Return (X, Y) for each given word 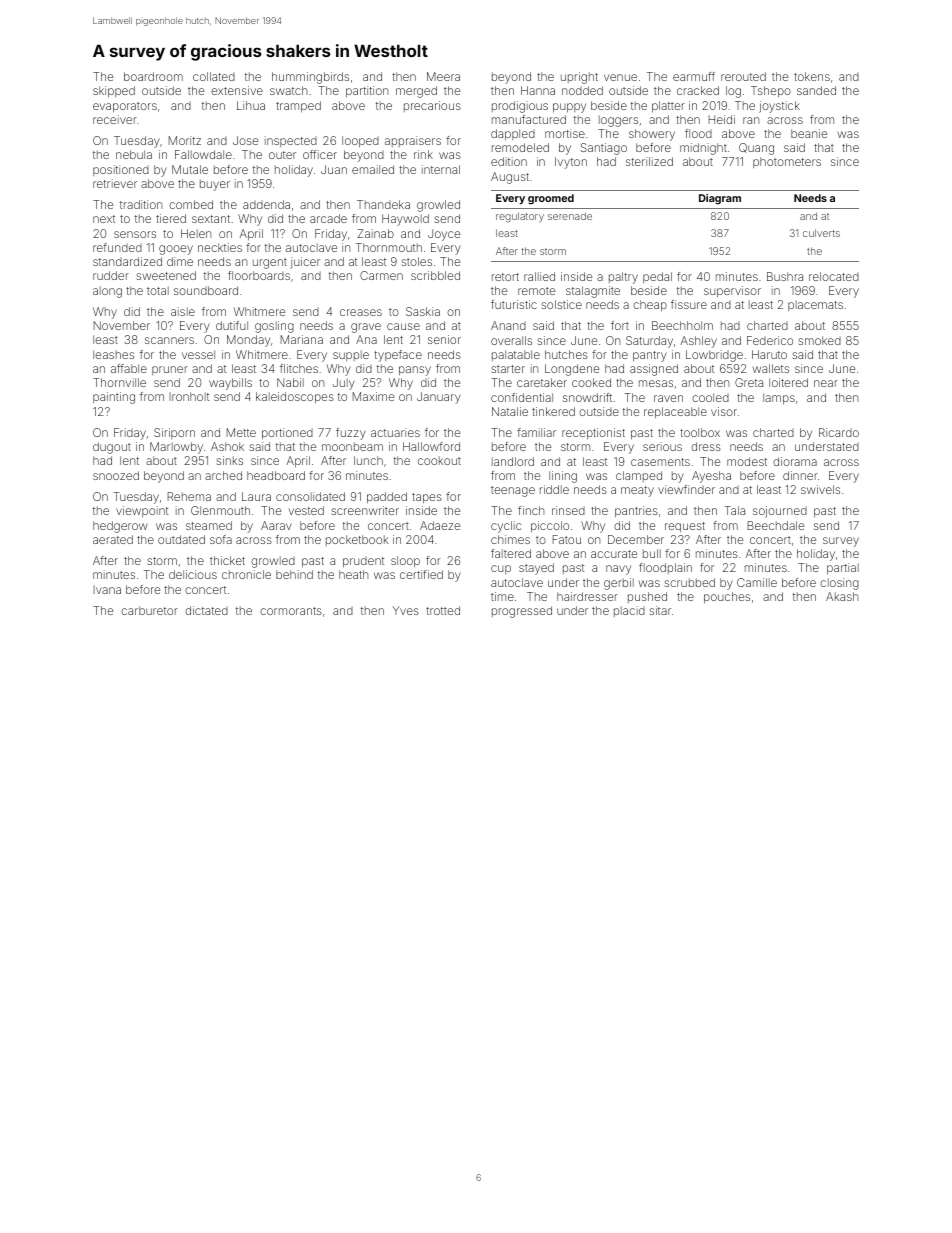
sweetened (166, 275)
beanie (809, 133)
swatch (288, 90)
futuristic (514, 304)
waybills (230, 384)
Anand (508, 325)
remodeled (520, 147)
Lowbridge (714, 356)
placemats (815, 305)
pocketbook (357, 540)
